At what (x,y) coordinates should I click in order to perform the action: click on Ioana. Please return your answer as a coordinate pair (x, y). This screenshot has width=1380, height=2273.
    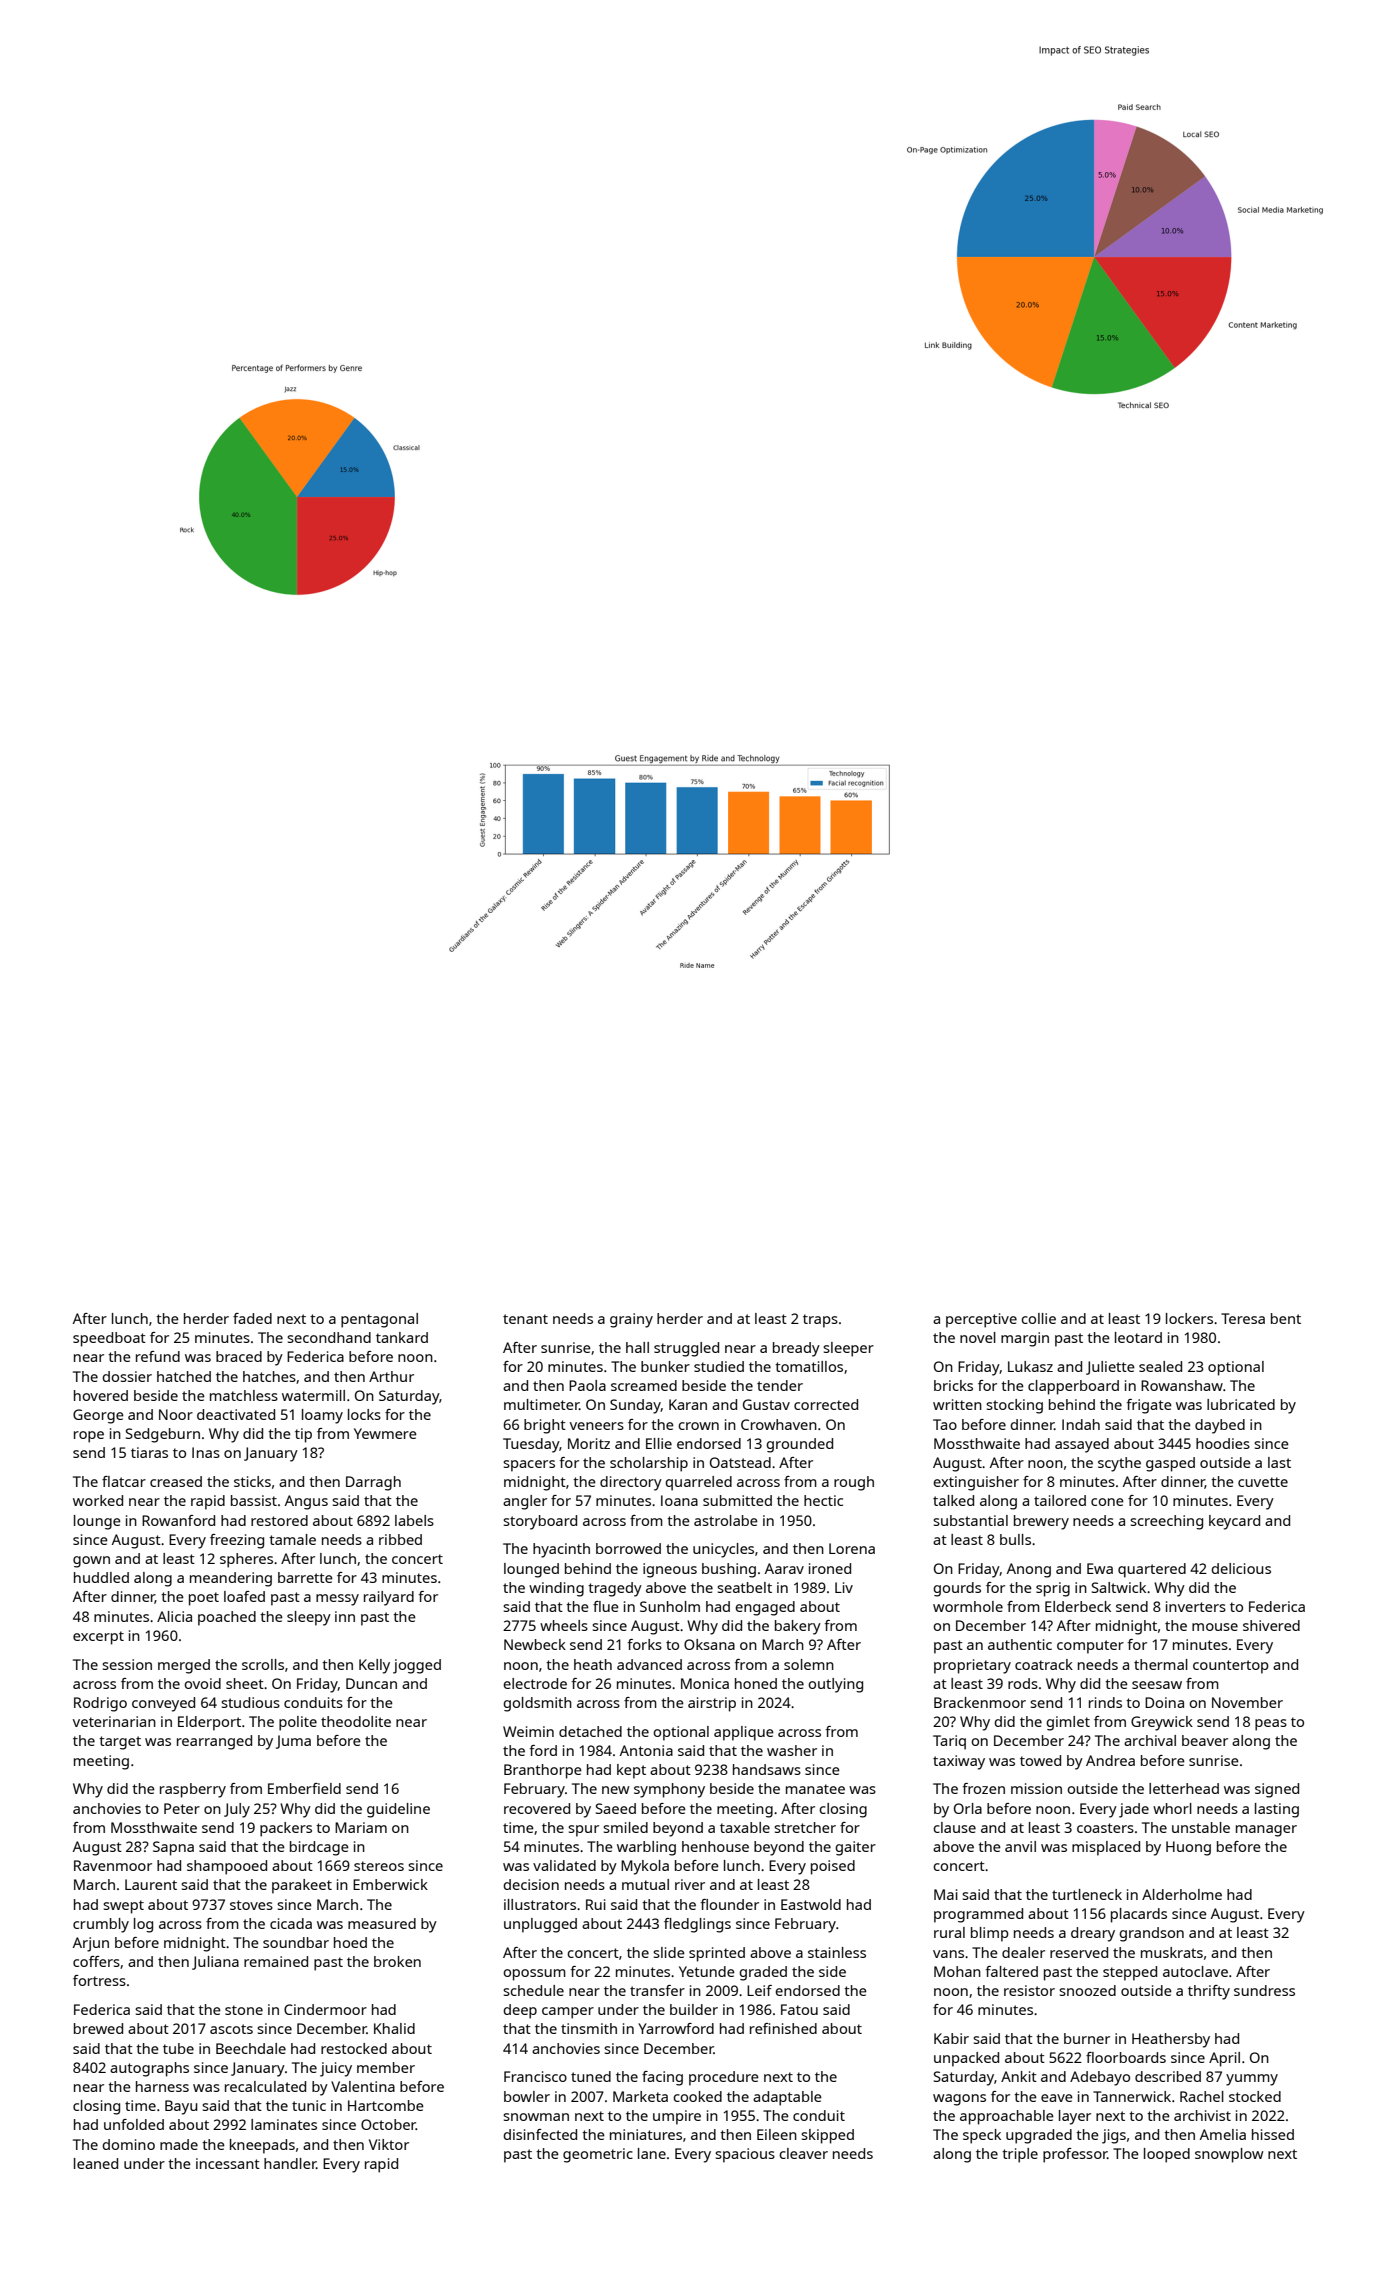
    Looking at the image, I should click on (679, 1500).
